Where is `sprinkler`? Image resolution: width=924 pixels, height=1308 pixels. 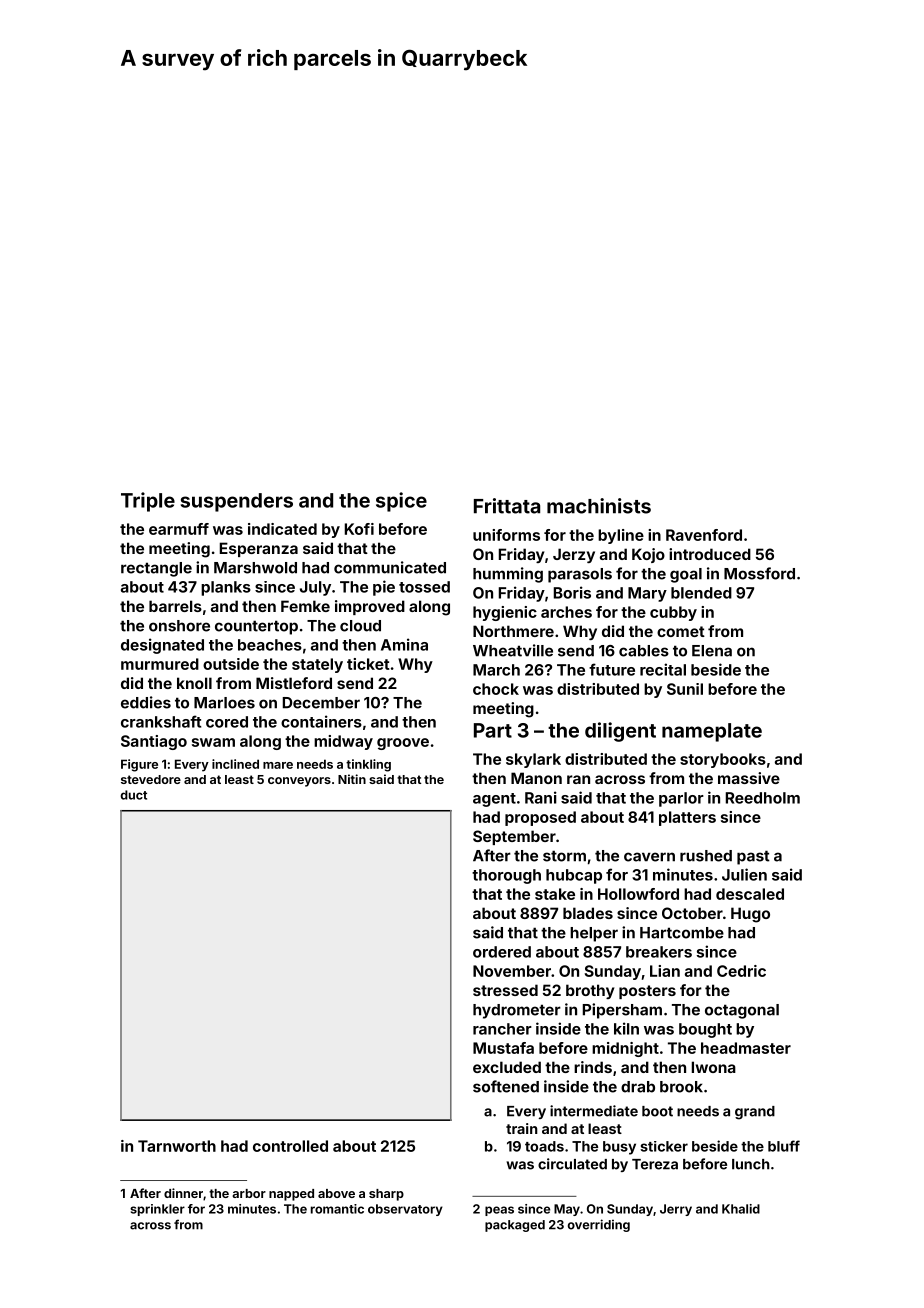 sprinkler is located at coordinates (157, 1210).
